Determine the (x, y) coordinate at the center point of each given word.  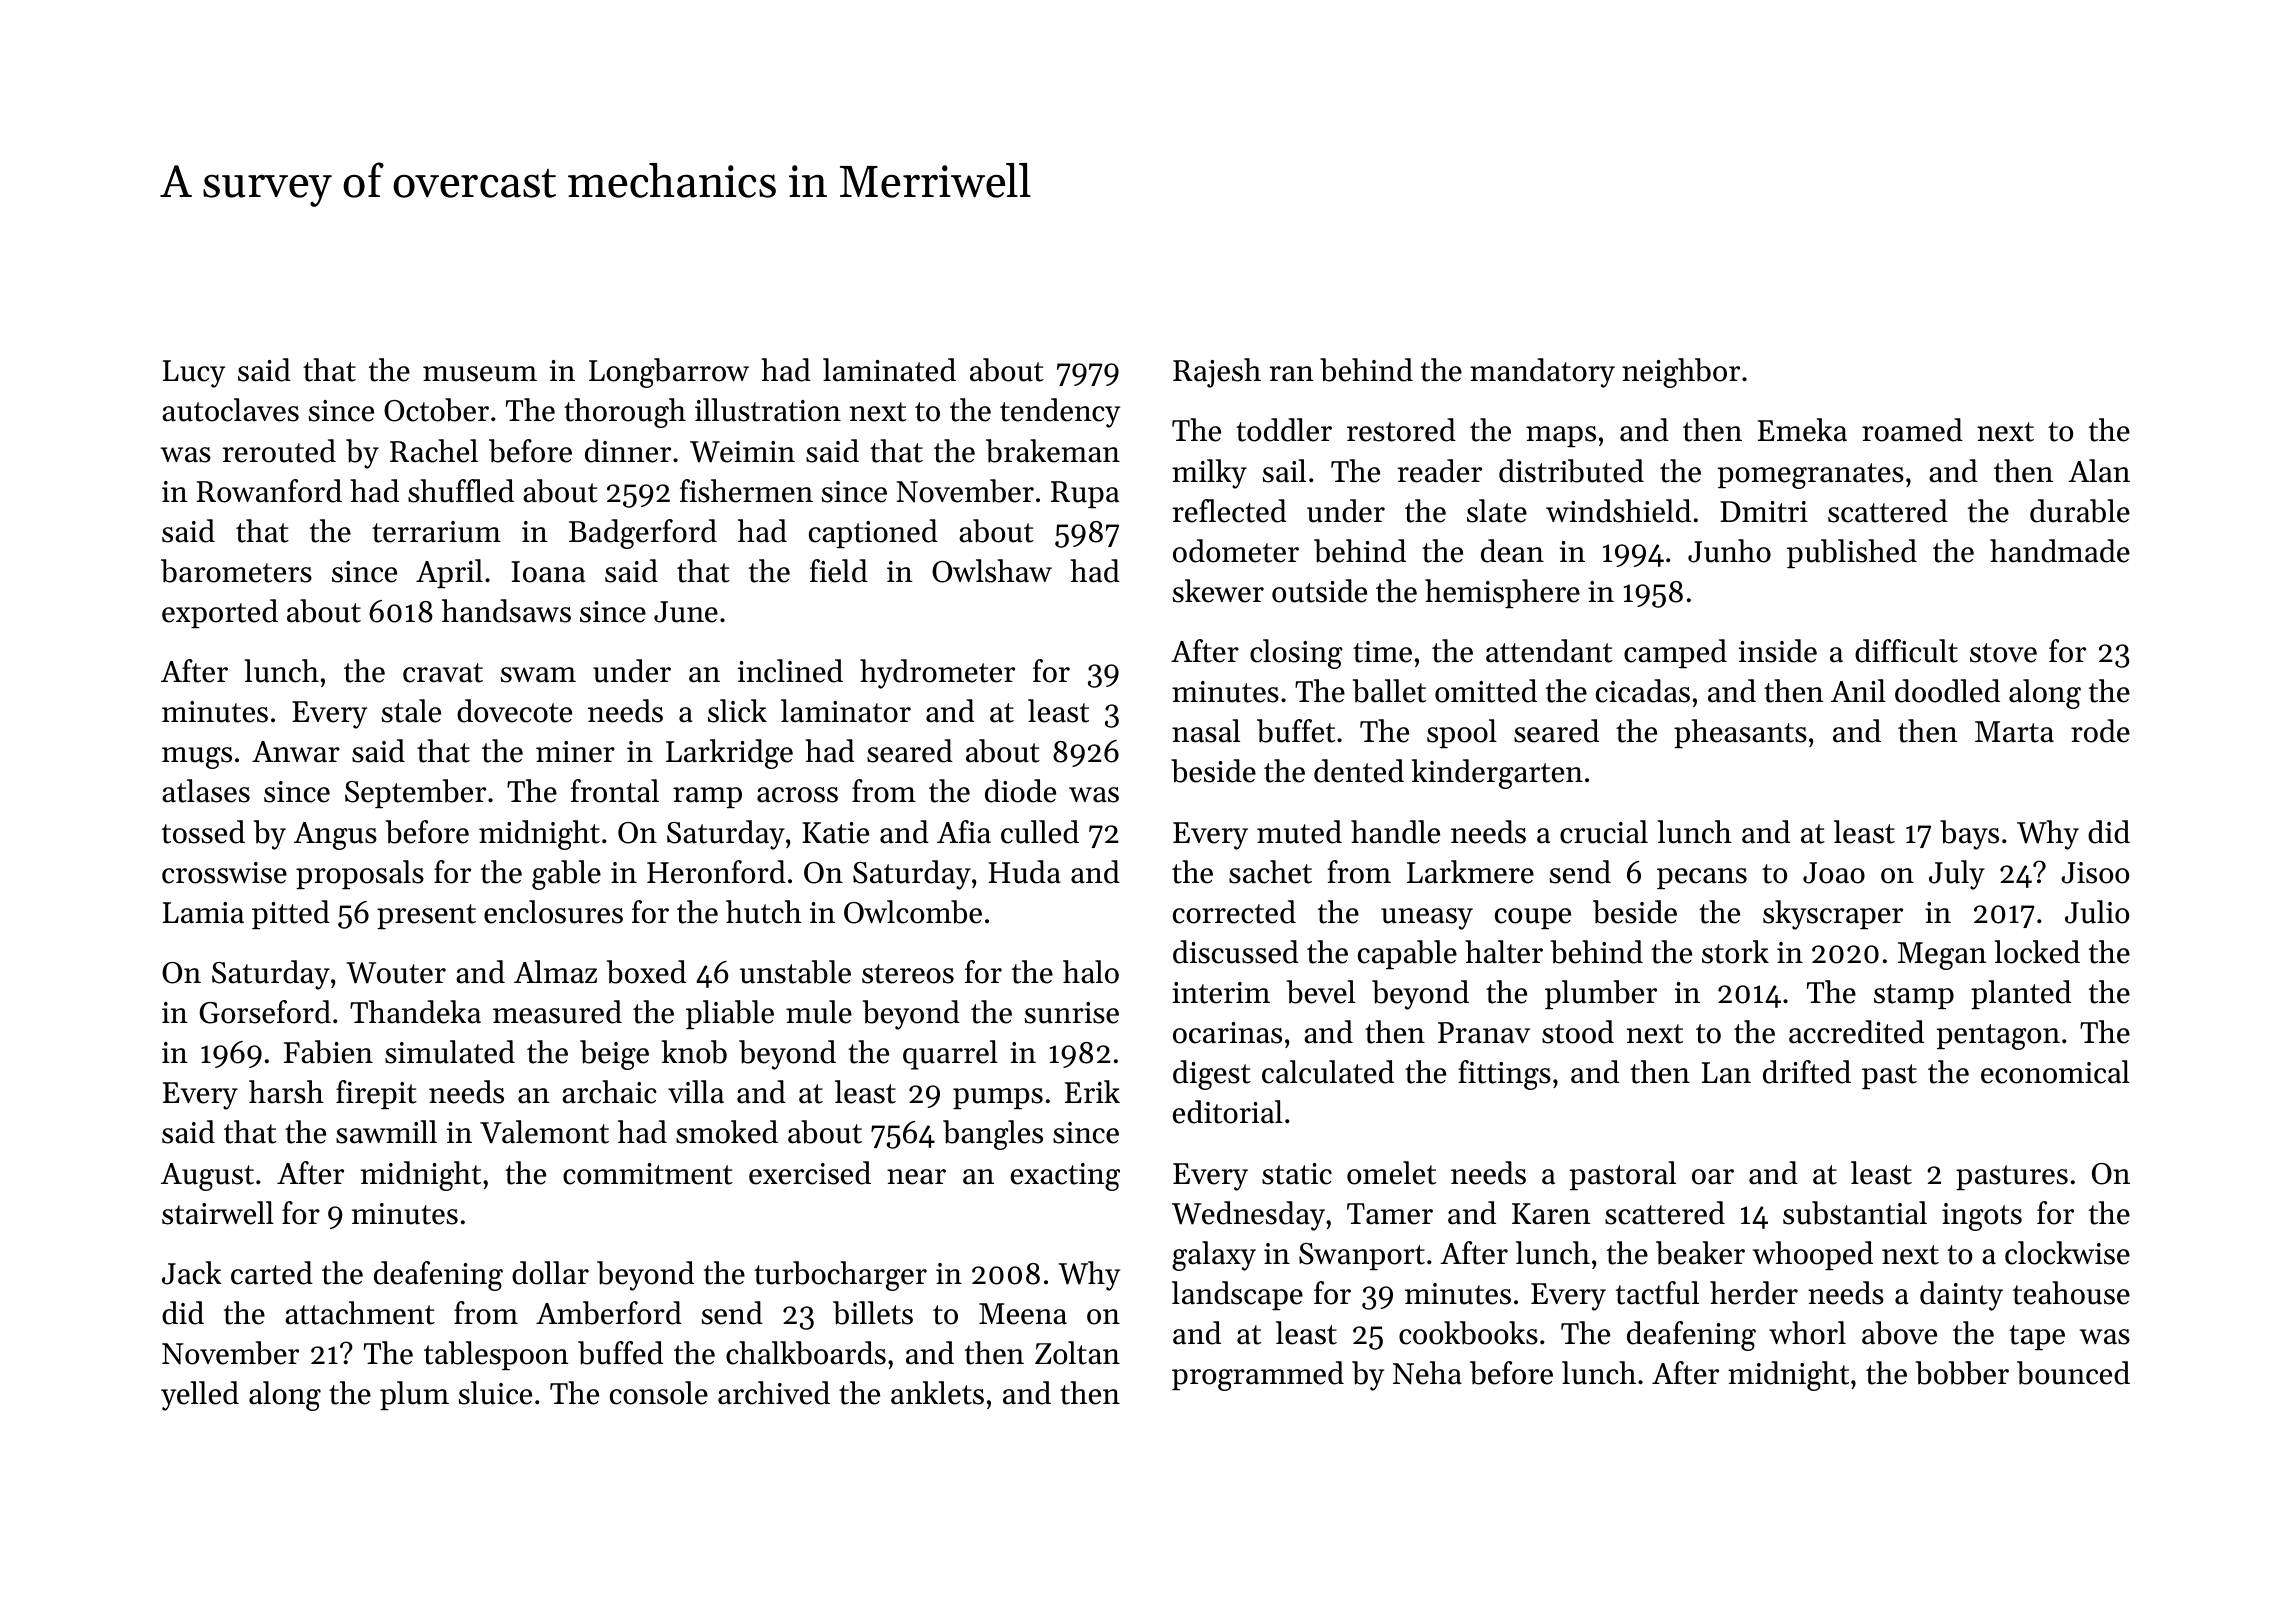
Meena (1023, 1314)
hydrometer (937, 674)
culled (1040, 832)
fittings (1504, 1075)
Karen (1551, 1214)
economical (2055, 1072)
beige (614, 1055)
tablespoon (496, 1355)
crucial (1604, 832)
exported (220, 613)
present (426, 916)
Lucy (194, 374)
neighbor (1681, 373)
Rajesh (1217, 373)
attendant (1549, 651)
